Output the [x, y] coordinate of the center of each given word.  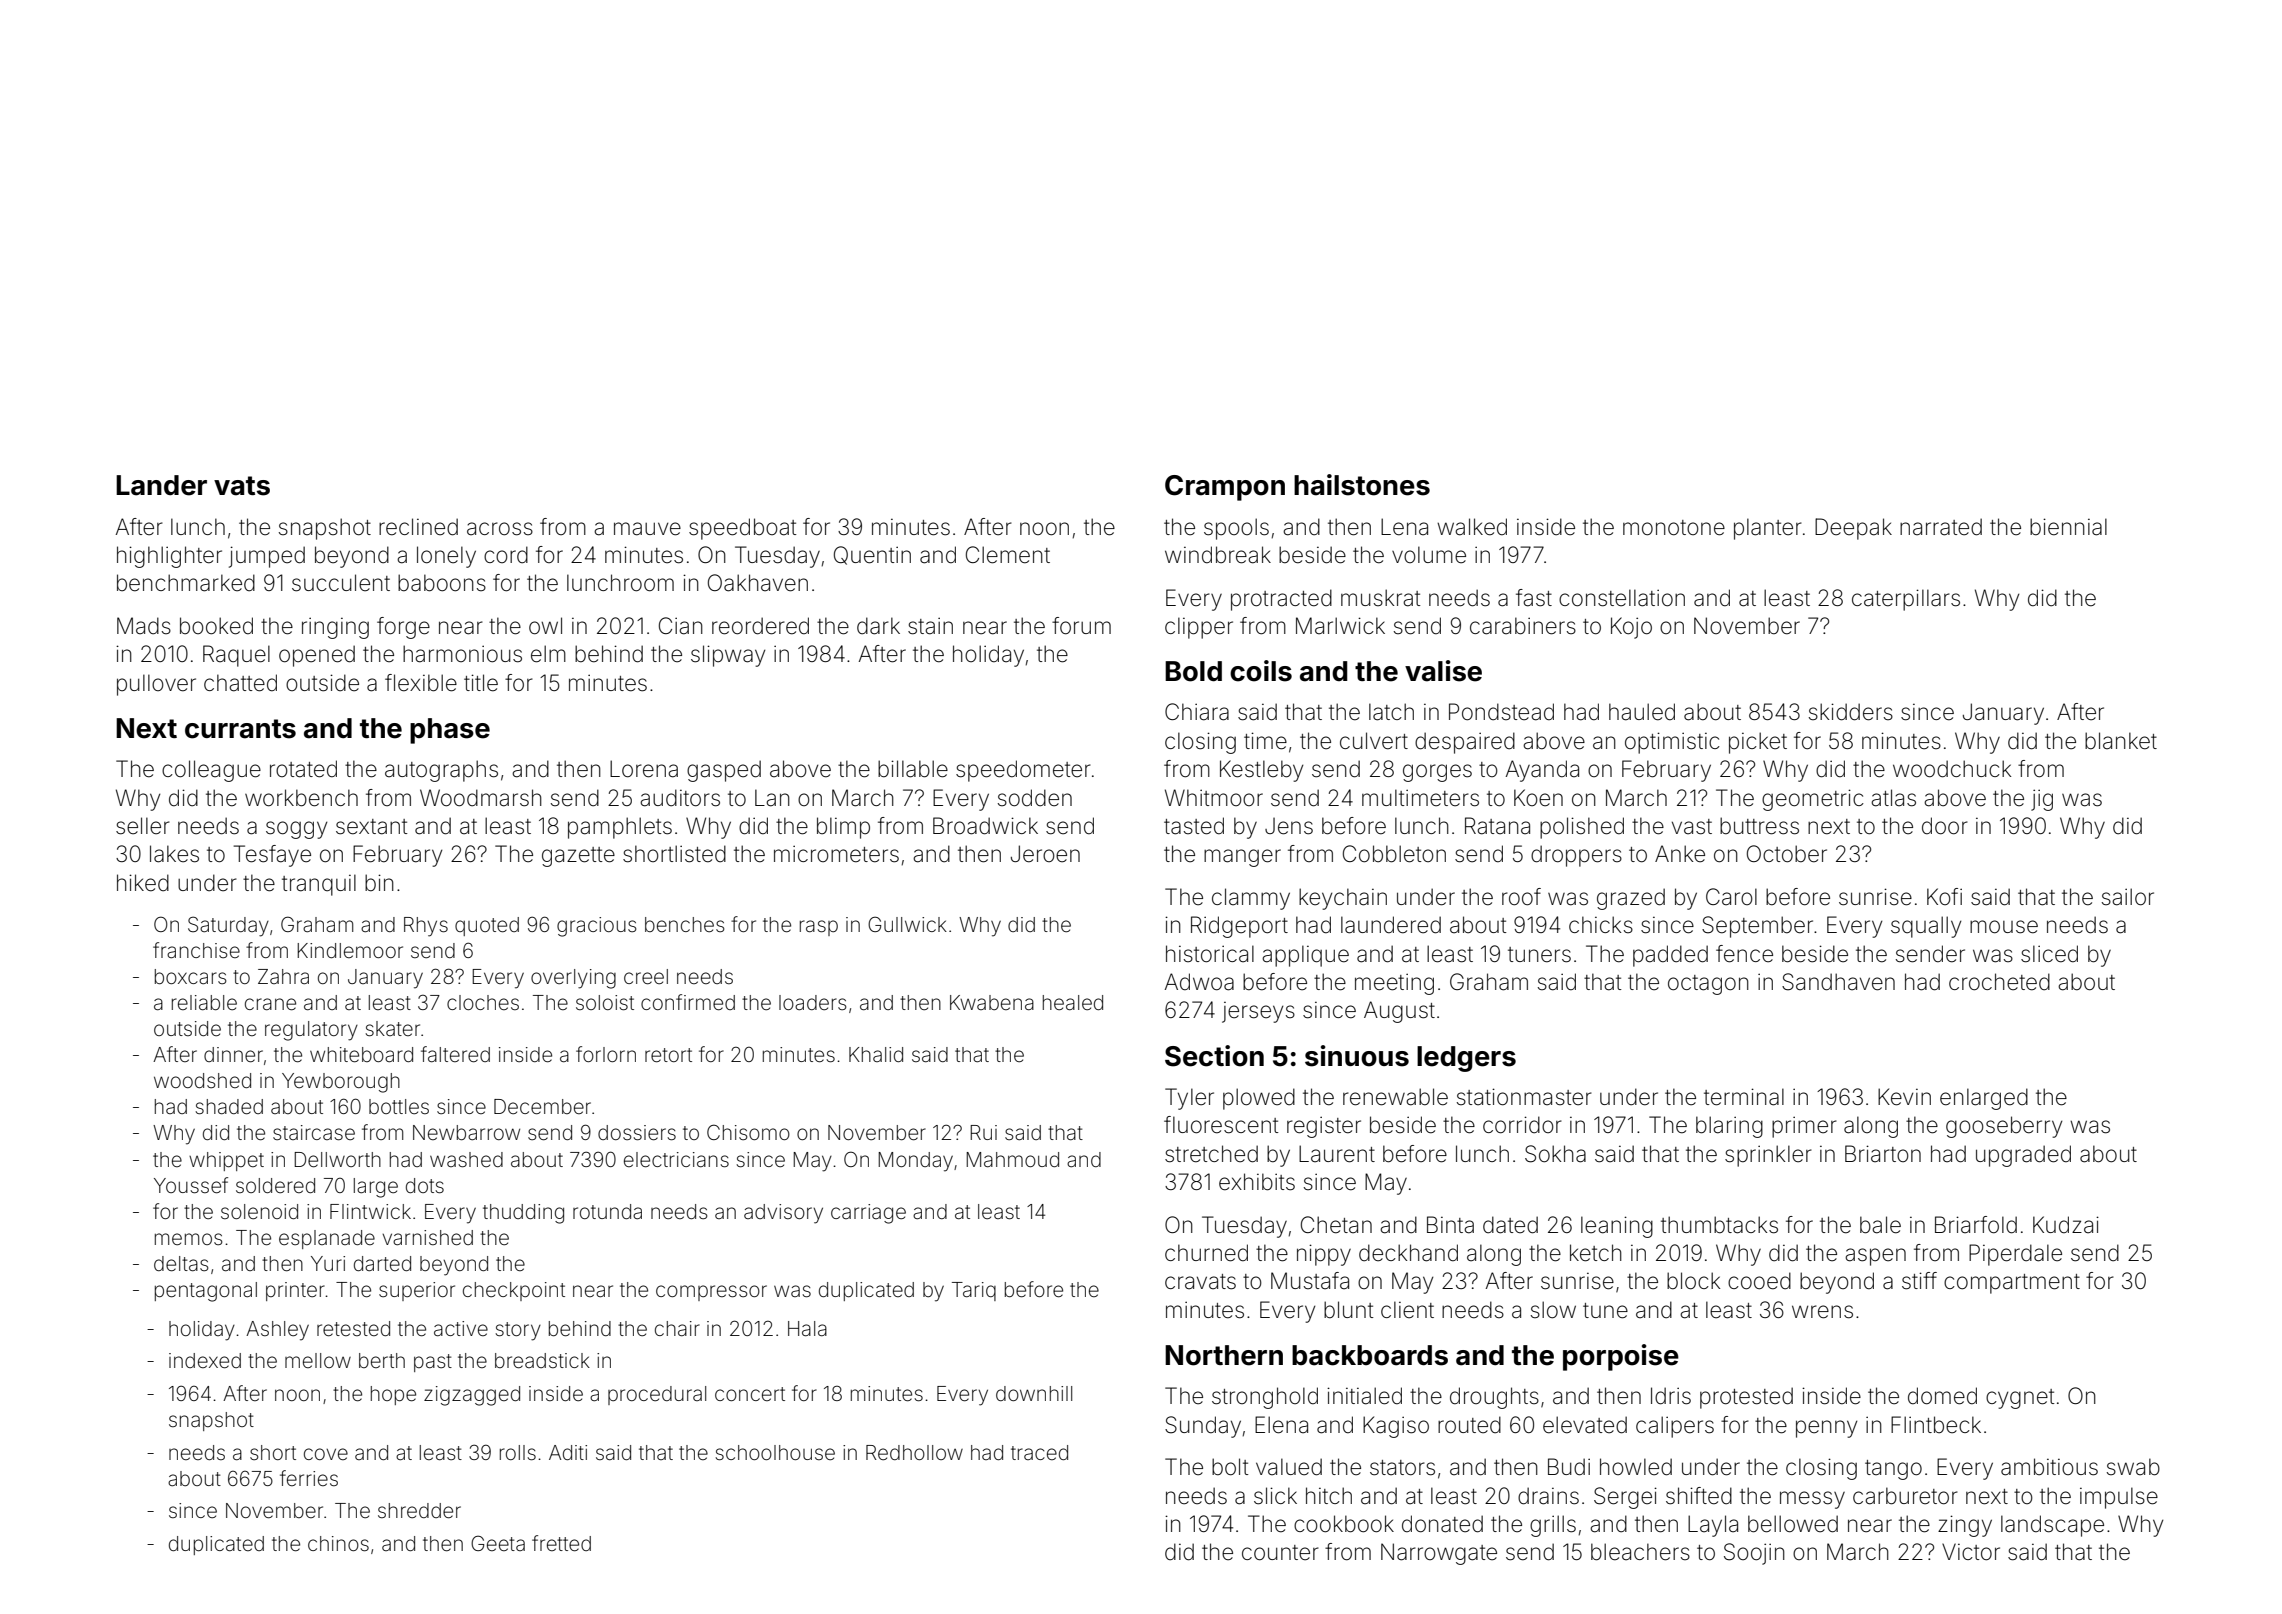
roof [1521, 897]
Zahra [283, 976]
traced [1039, 1452]
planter [1768, 529]
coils [1261, 671]
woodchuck [1952, 769]
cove [326, 1454]
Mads [144, 626]
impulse [2119, 1498]
